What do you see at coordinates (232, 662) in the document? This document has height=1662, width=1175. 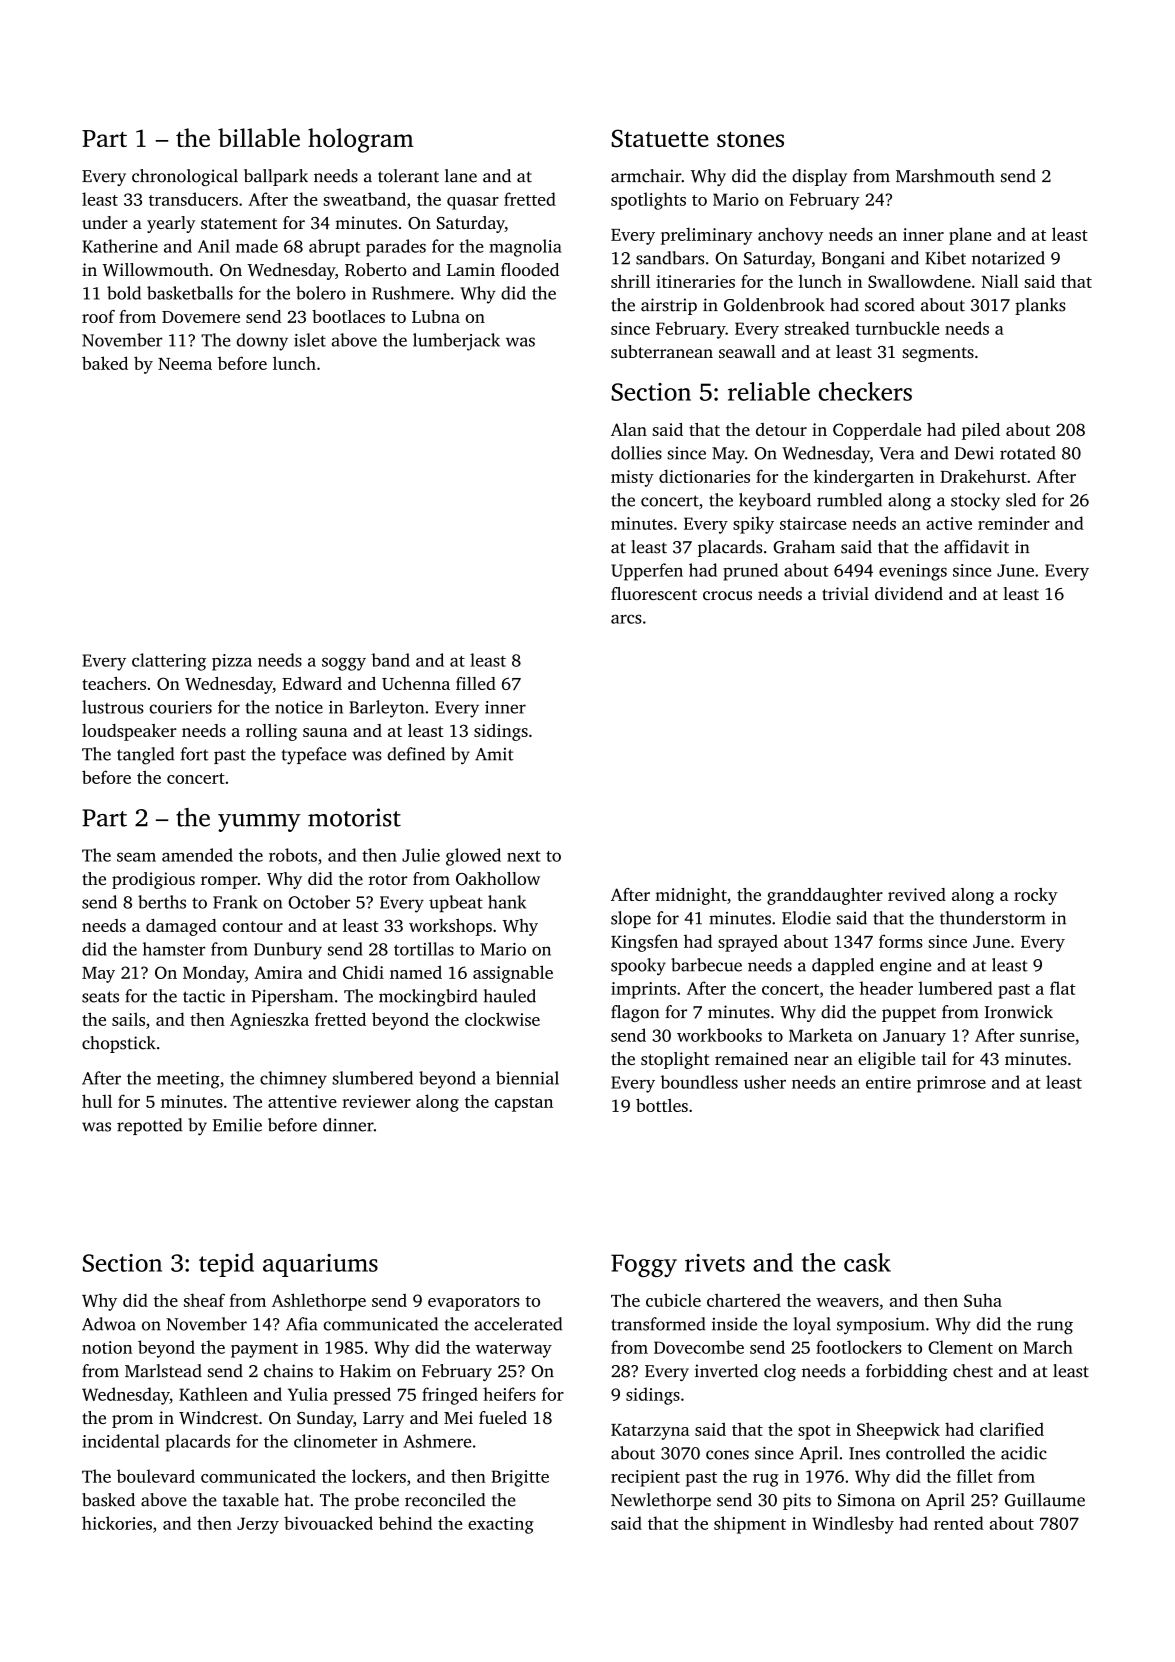 I see `pizza` at bounding box center [232, 662].
